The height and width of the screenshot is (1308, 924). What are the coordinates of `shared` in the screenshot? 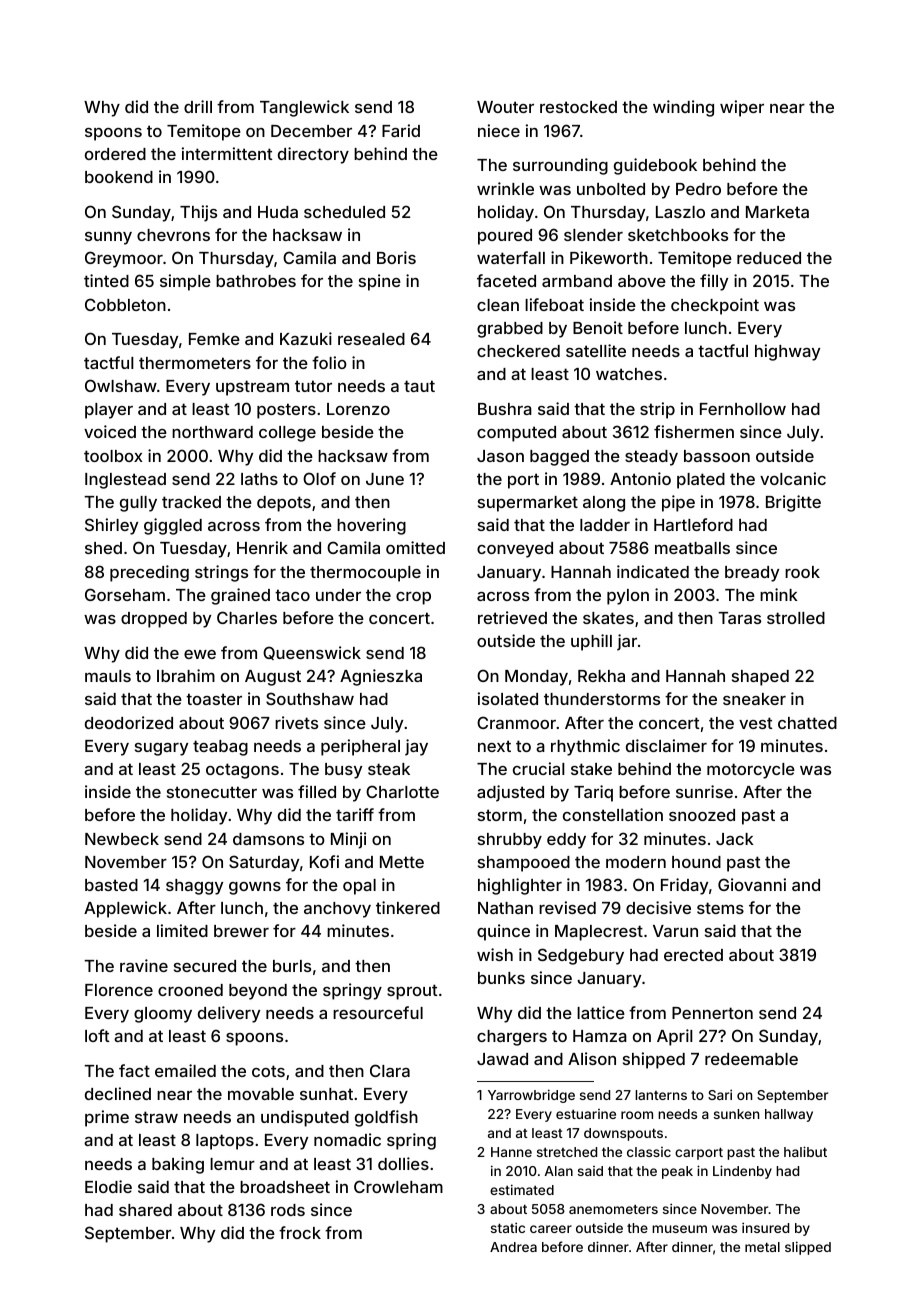 It's located at (145, 1210).
